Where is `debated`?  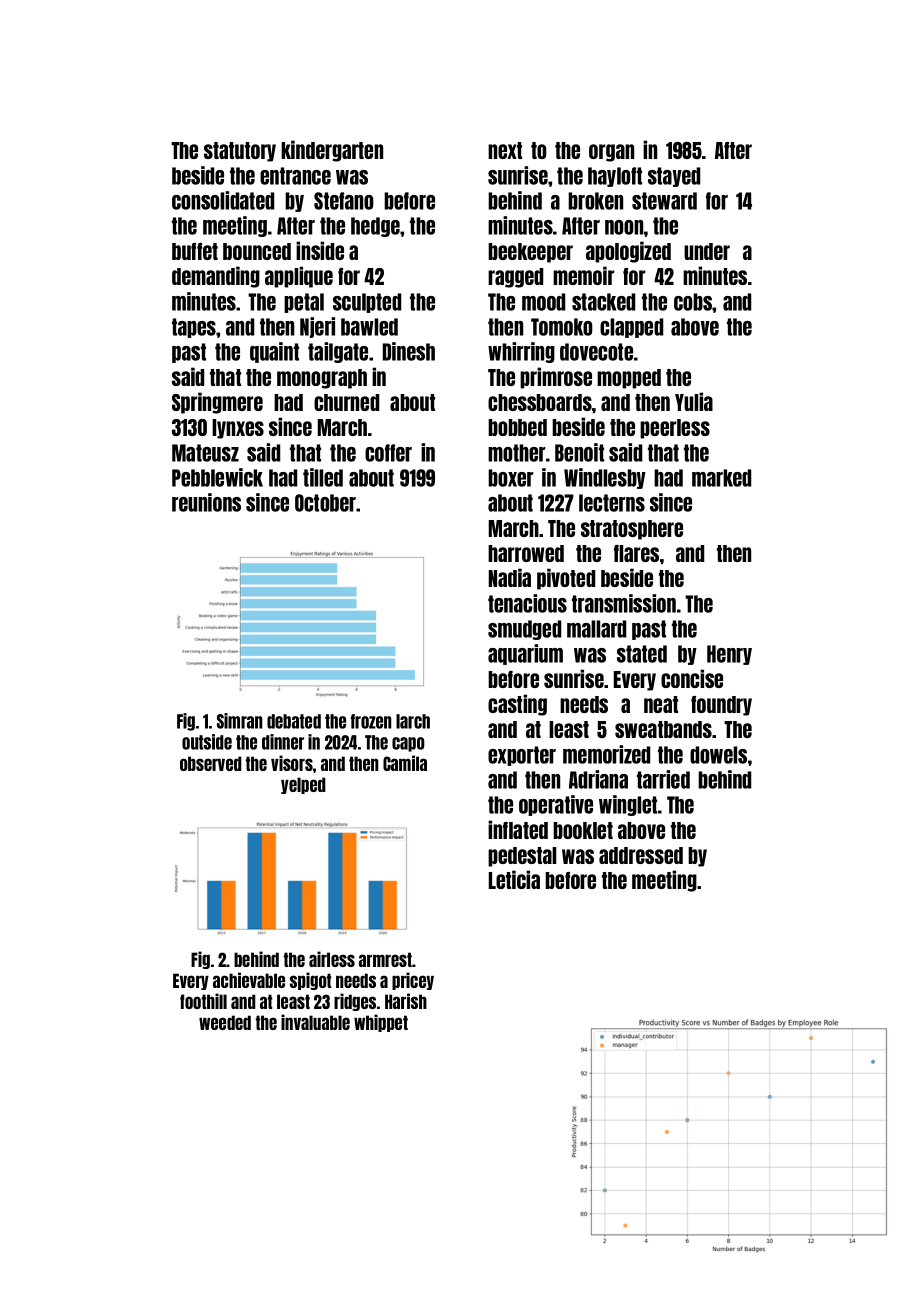 debated is located at coordinates (294, 721).
